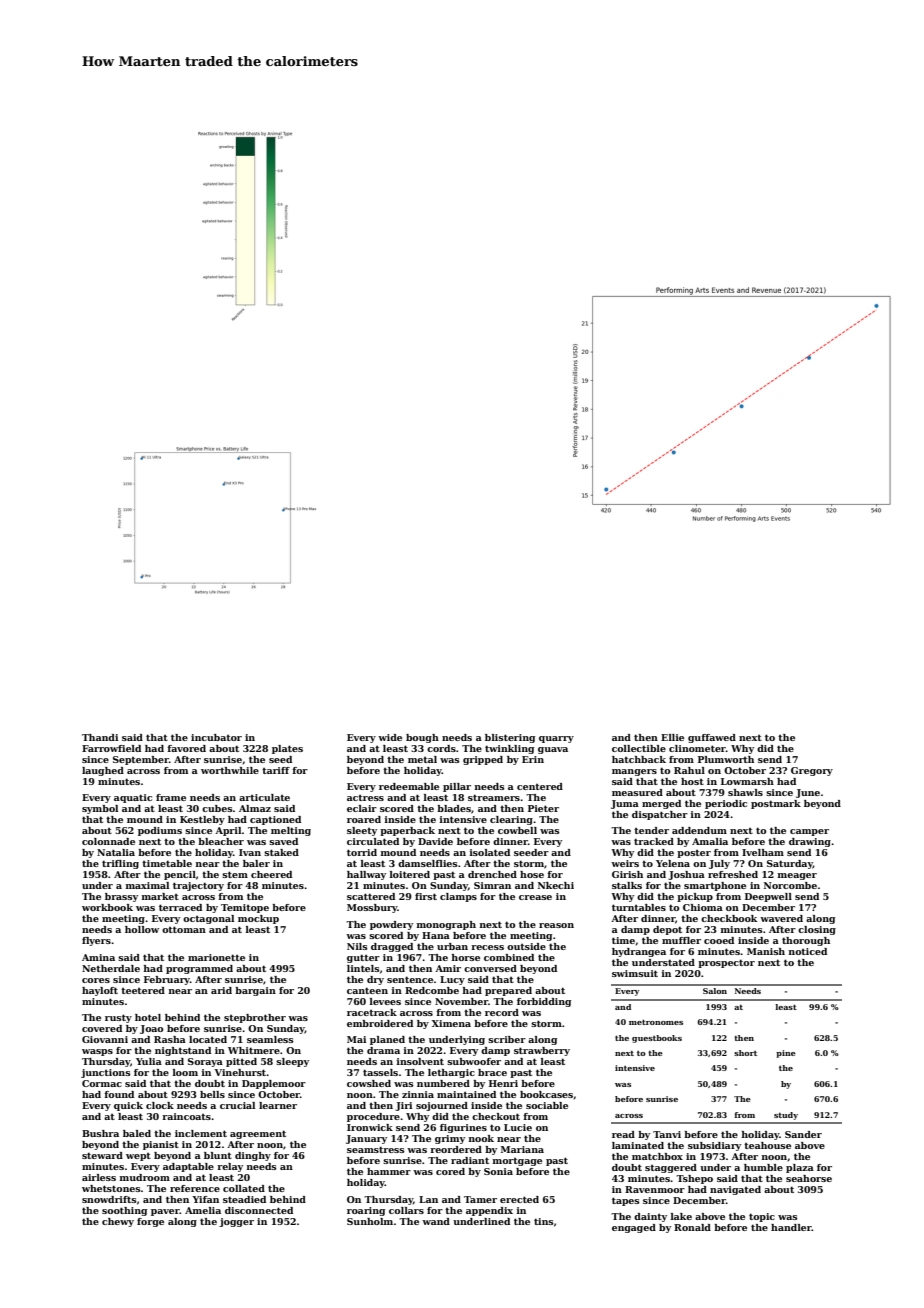 The height and width of the screenshot is (1308, 924). I want to click on Netherdale, so click(111, 968).
